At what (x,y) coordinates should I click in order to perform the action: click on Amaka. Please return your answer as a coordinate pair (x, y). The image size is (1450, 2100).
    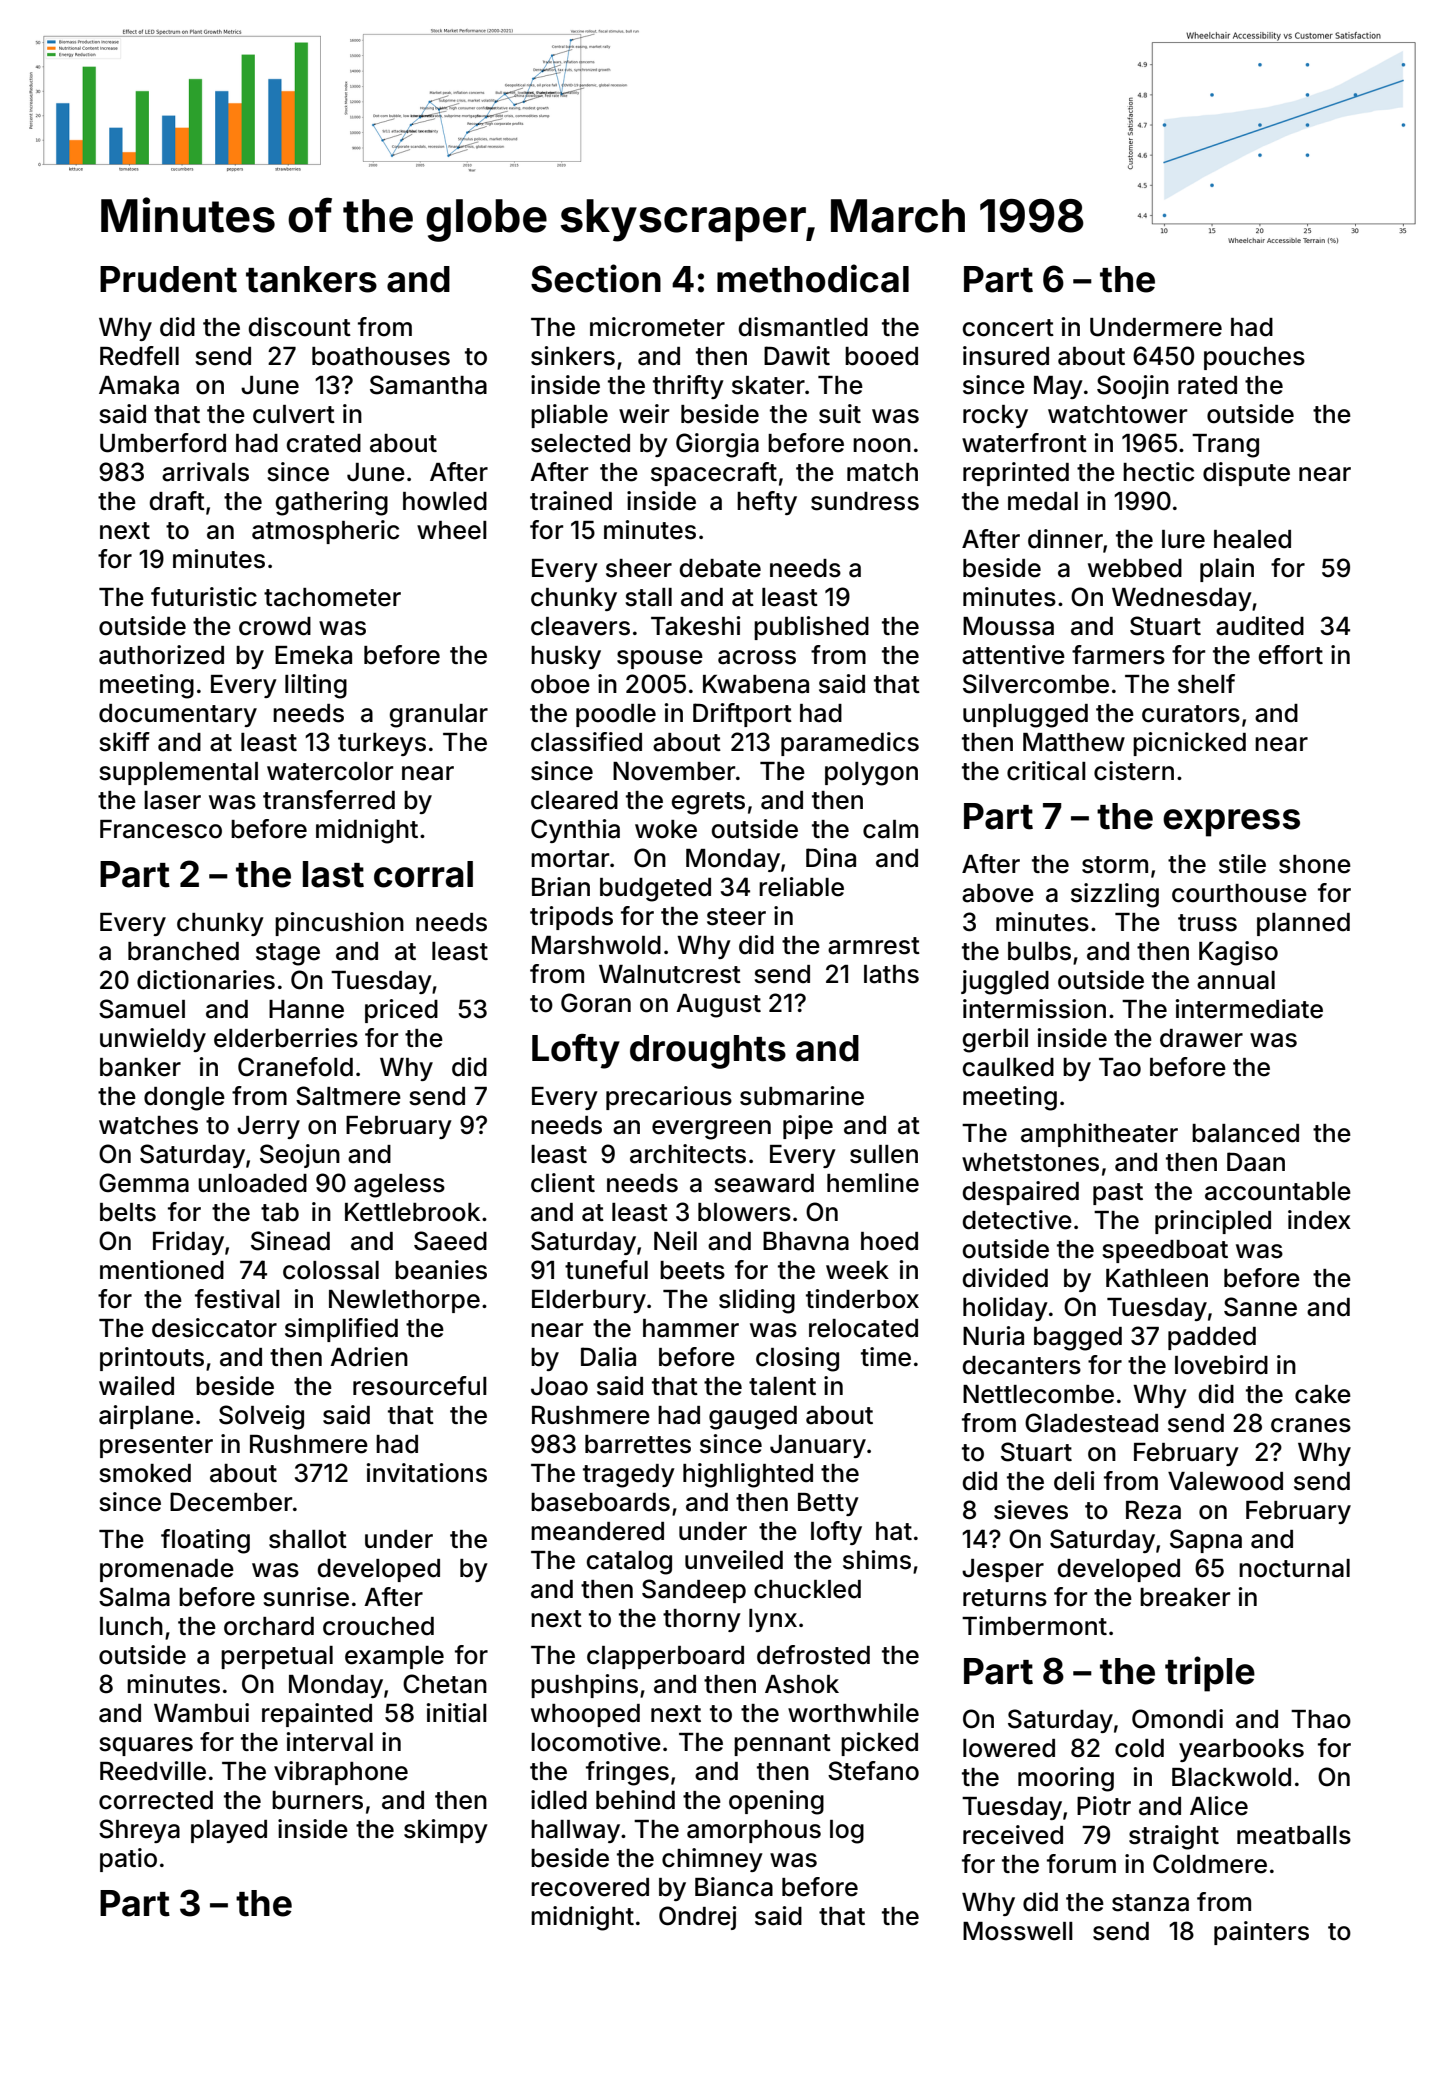
    Looking at the image, I should click on (139, 385).
